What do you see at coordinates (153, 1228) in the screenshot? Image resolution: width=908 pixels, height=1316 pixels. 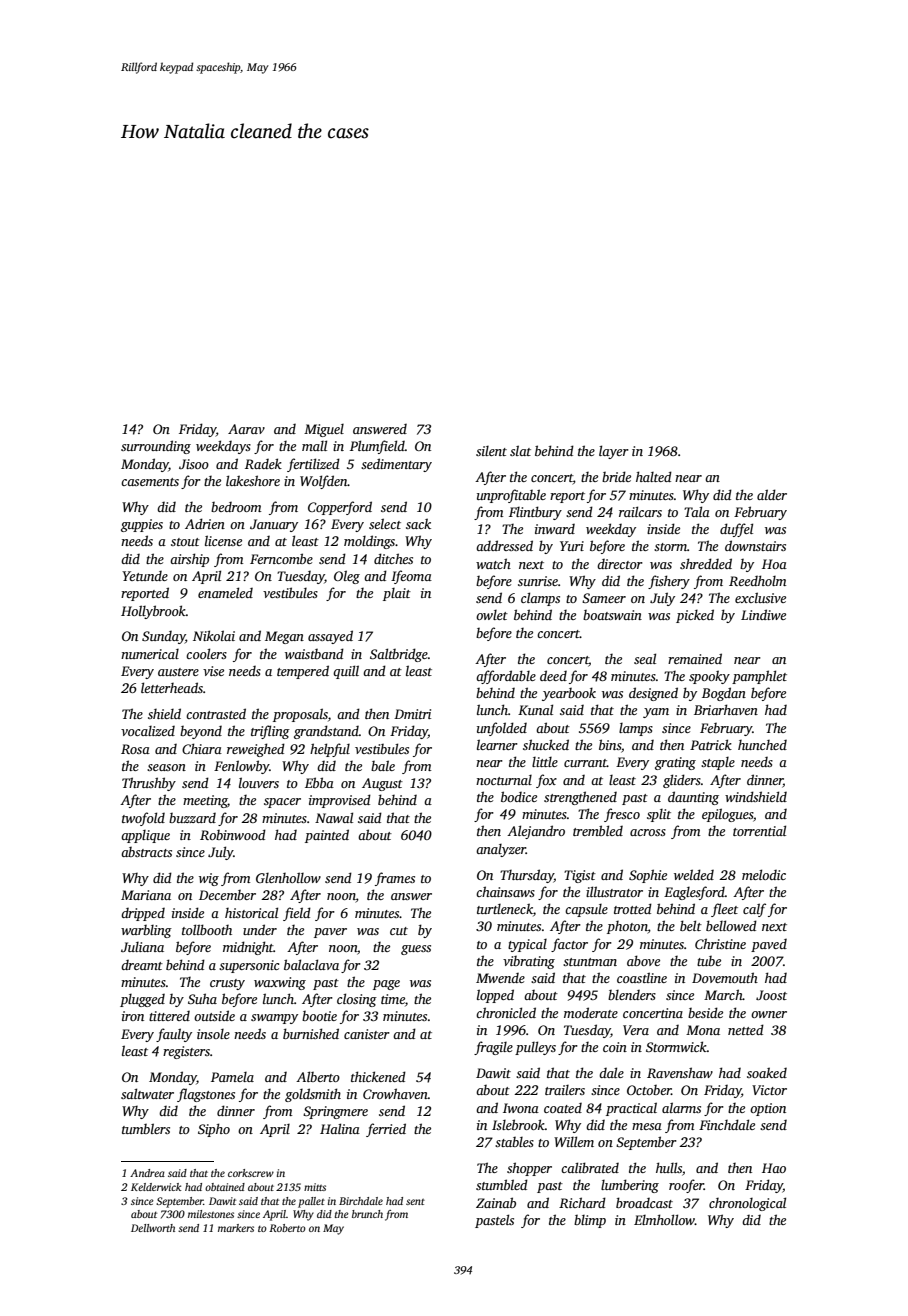 I see `Dellworth` at bounding box center [153, 1228].
